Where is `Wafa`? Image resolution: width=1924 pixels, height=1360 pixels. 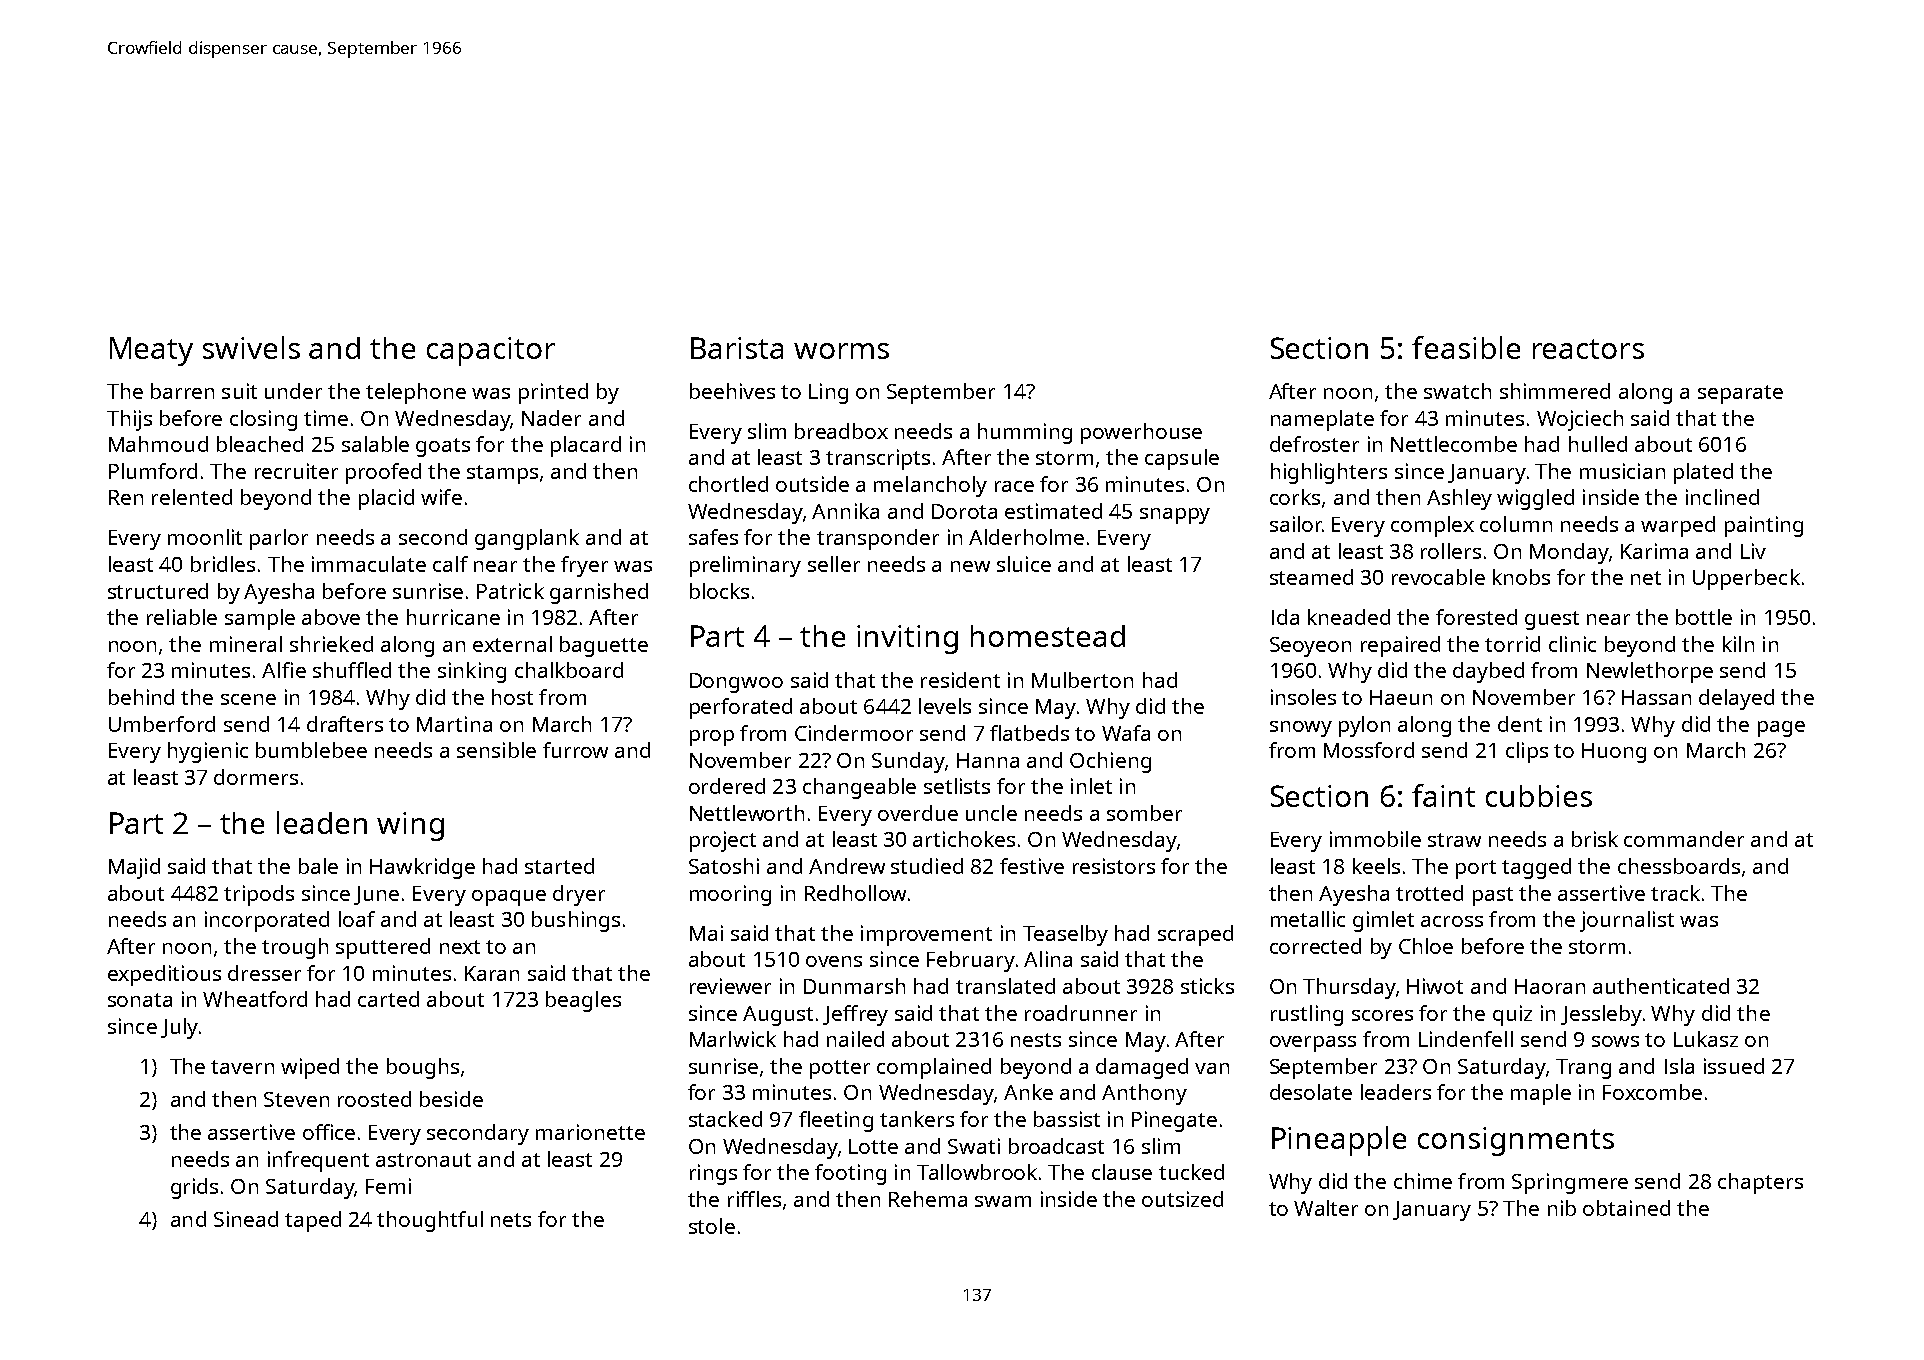
Wafa is located at coordinates (1126, 733).
